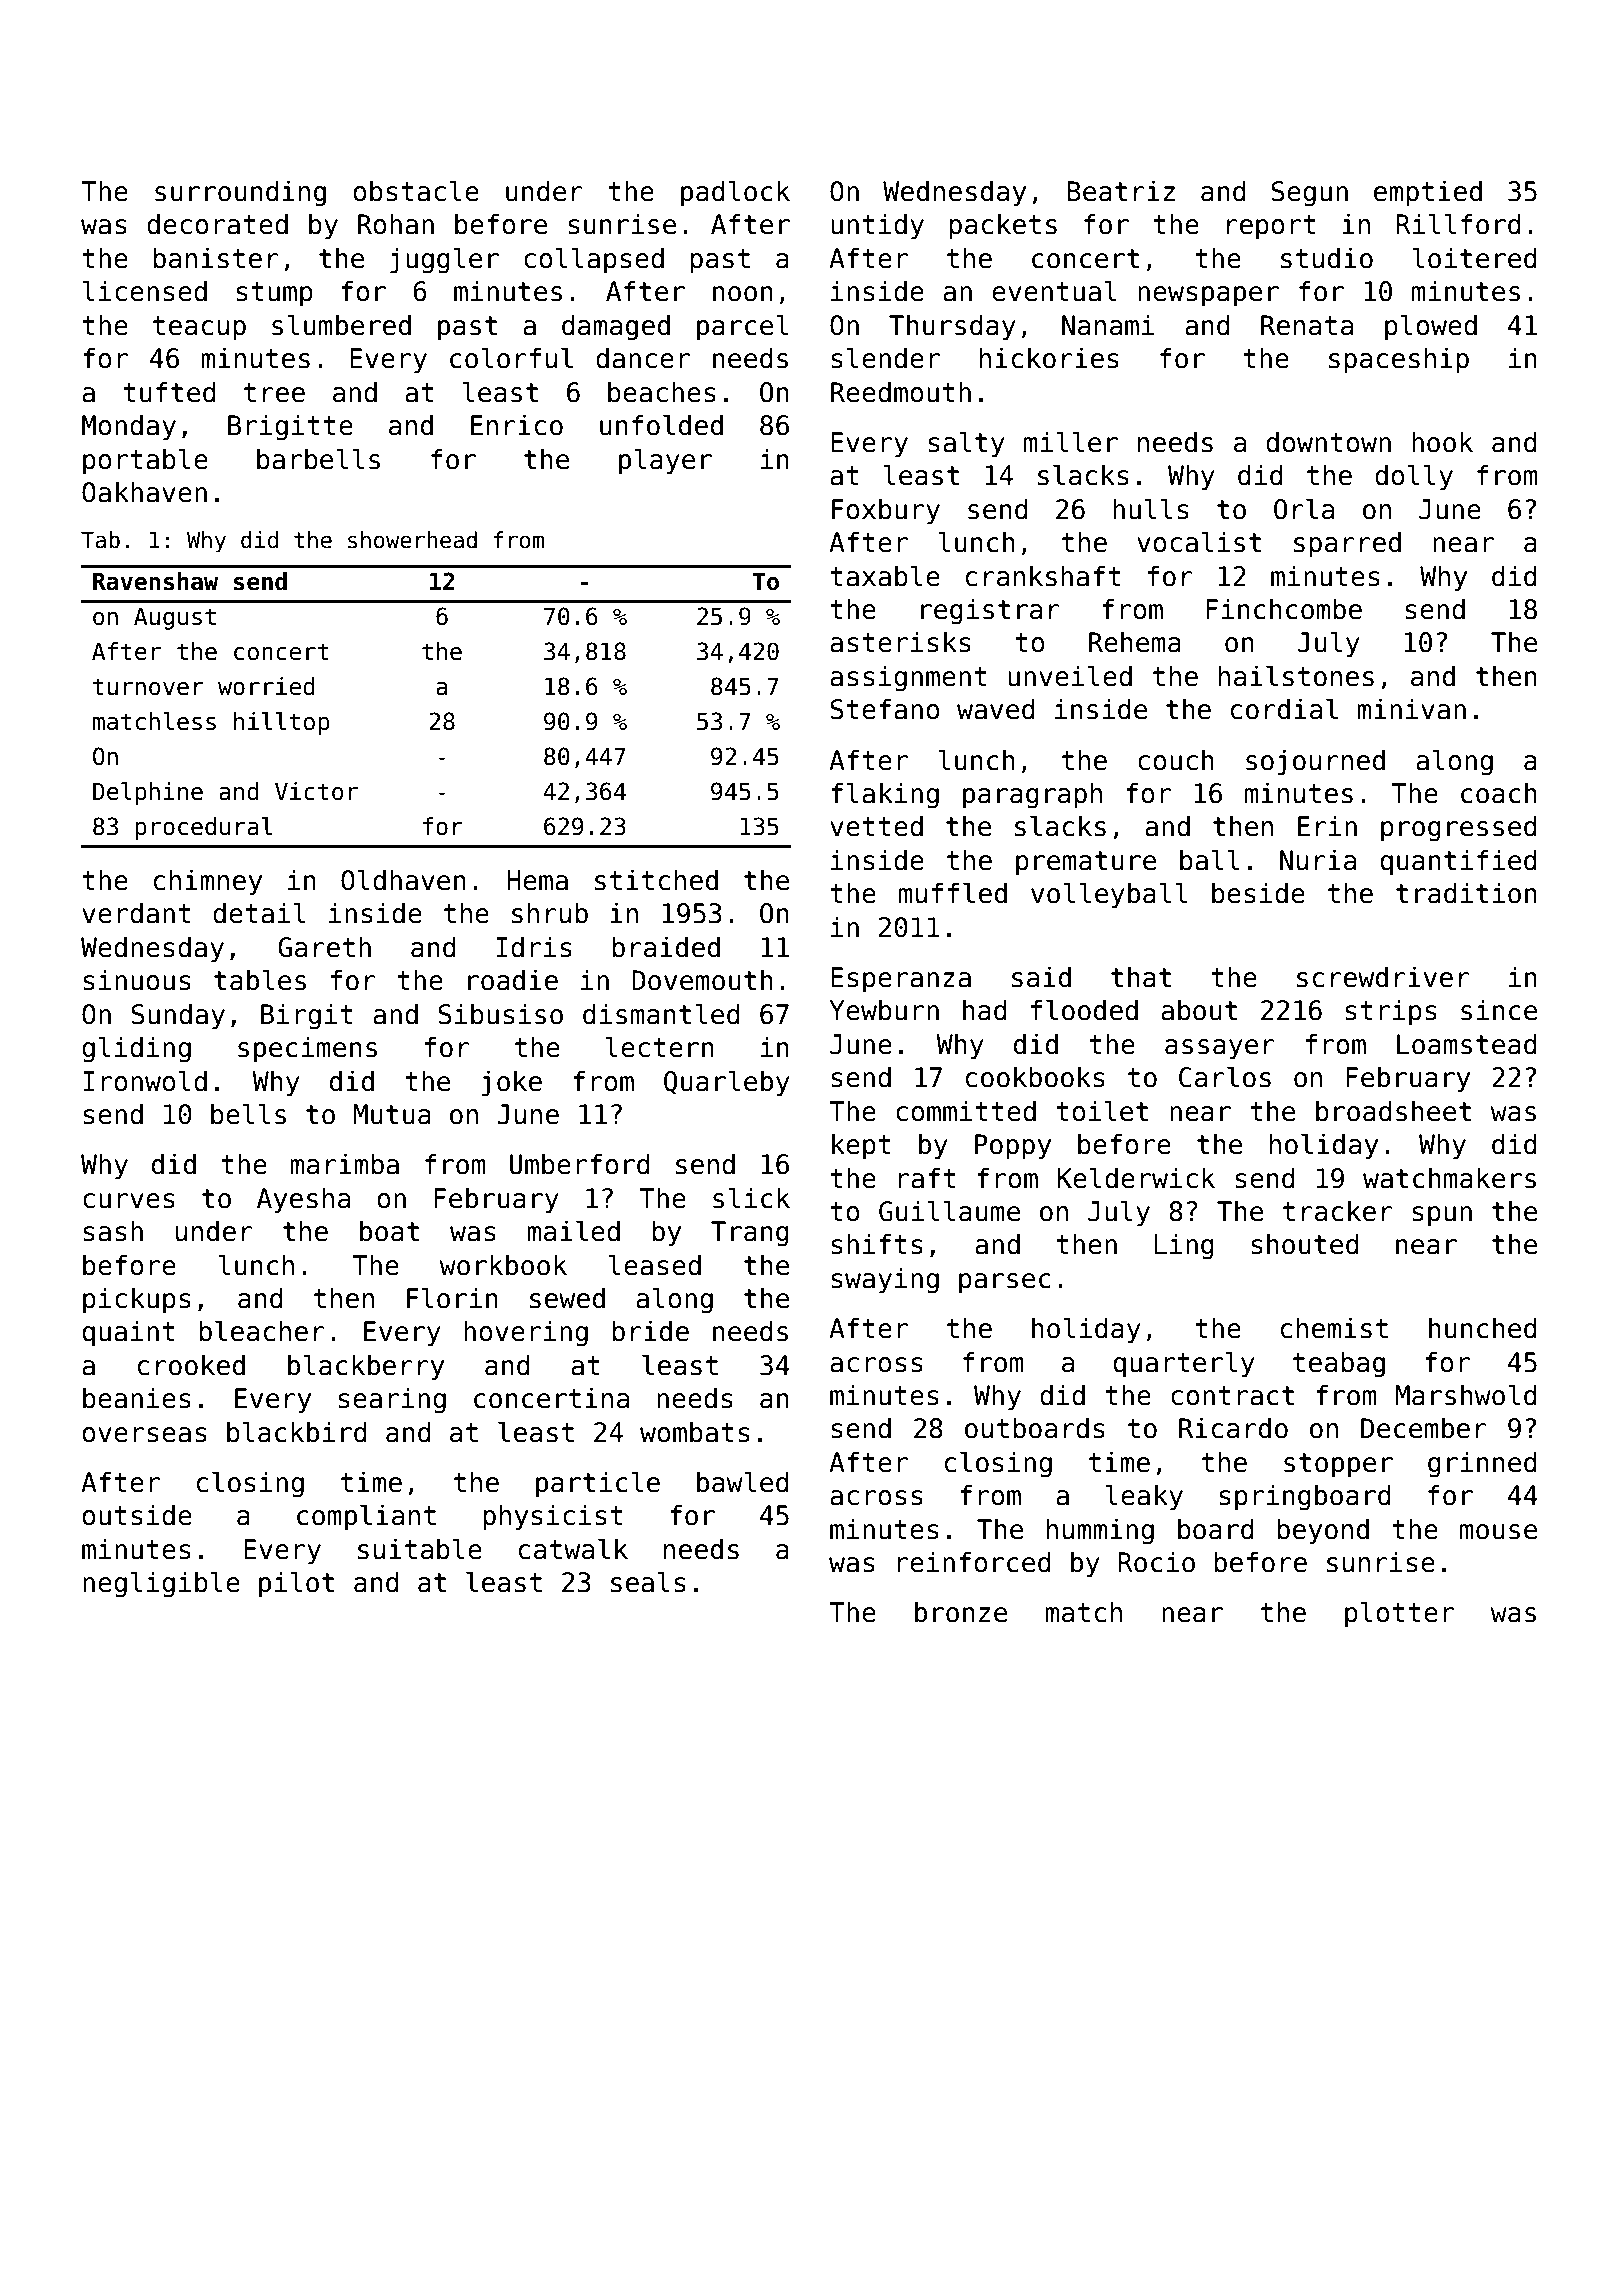  What do you see at coordinates (148, 793) in the screenshot?
I see `Delphine` at bounding box center [148, 793].
